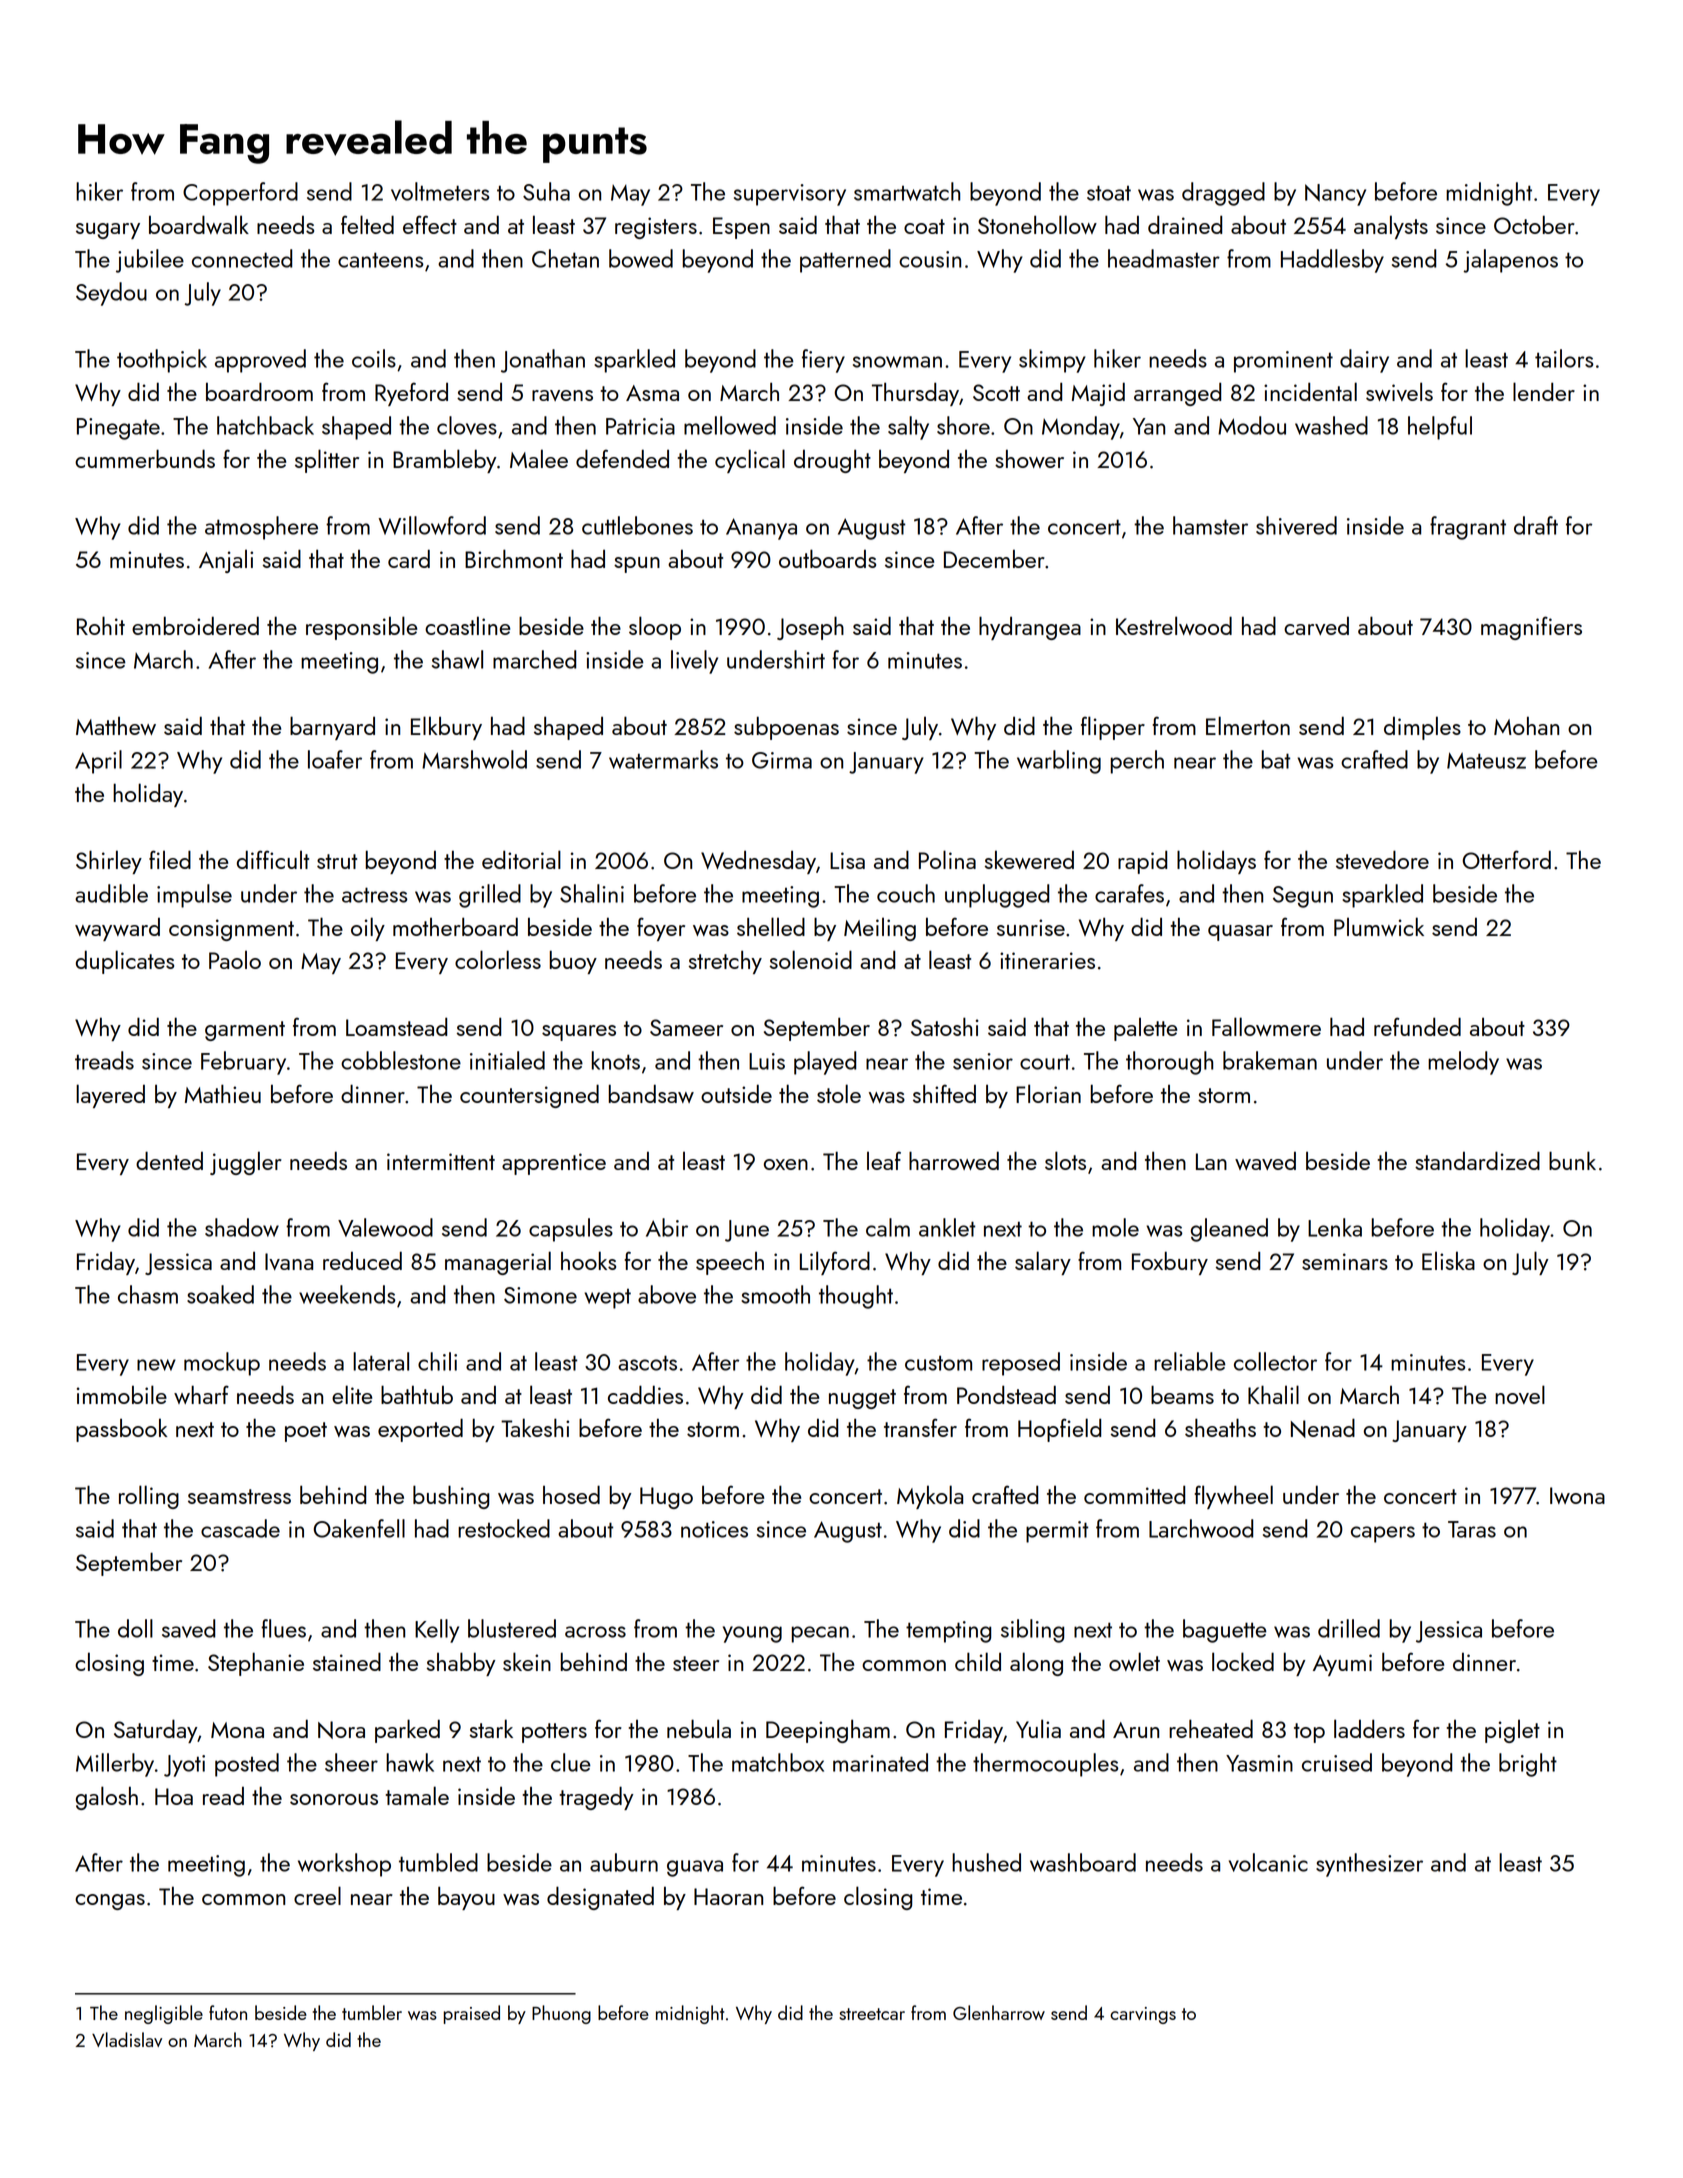 The height and width of the page is (2178, 1683). Describe the element at coordinates (372, 2012) in the page. I see `tumbler` at that location.
